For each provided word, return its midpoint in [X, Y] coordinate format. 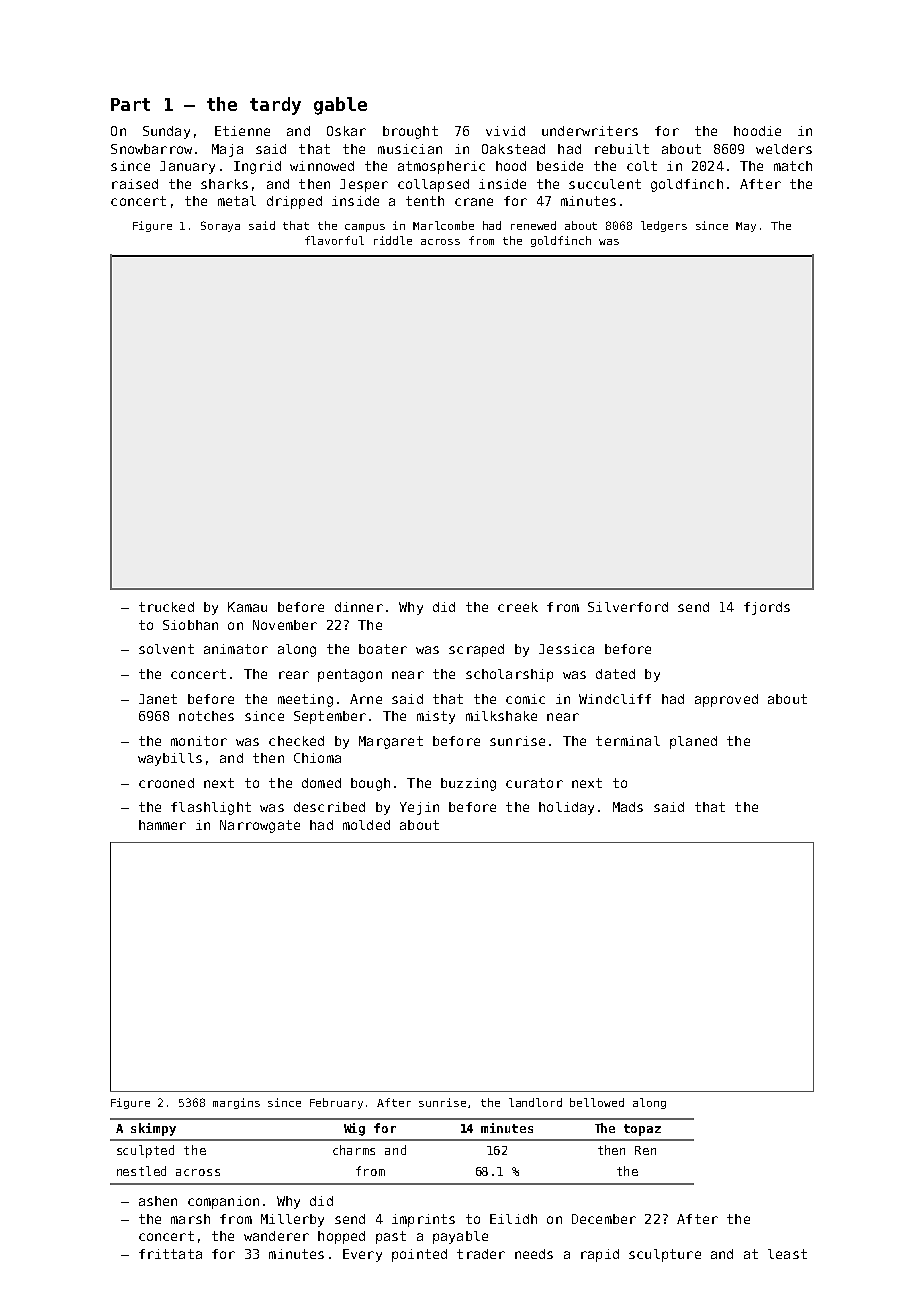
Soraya [220, 226]
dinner [359, 607]
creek [518, 607]
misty [436, 717]
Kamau [247, 607]
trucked [166, 607]
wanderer [276, 1236]
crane [474, 202]
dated [615, 674]
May [746, 227]
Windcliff [615, 699]
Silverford [628, 607]
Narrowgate [260, 826]
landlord [535, 1102]
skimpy [153, 1129]
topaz [642, 1130]
